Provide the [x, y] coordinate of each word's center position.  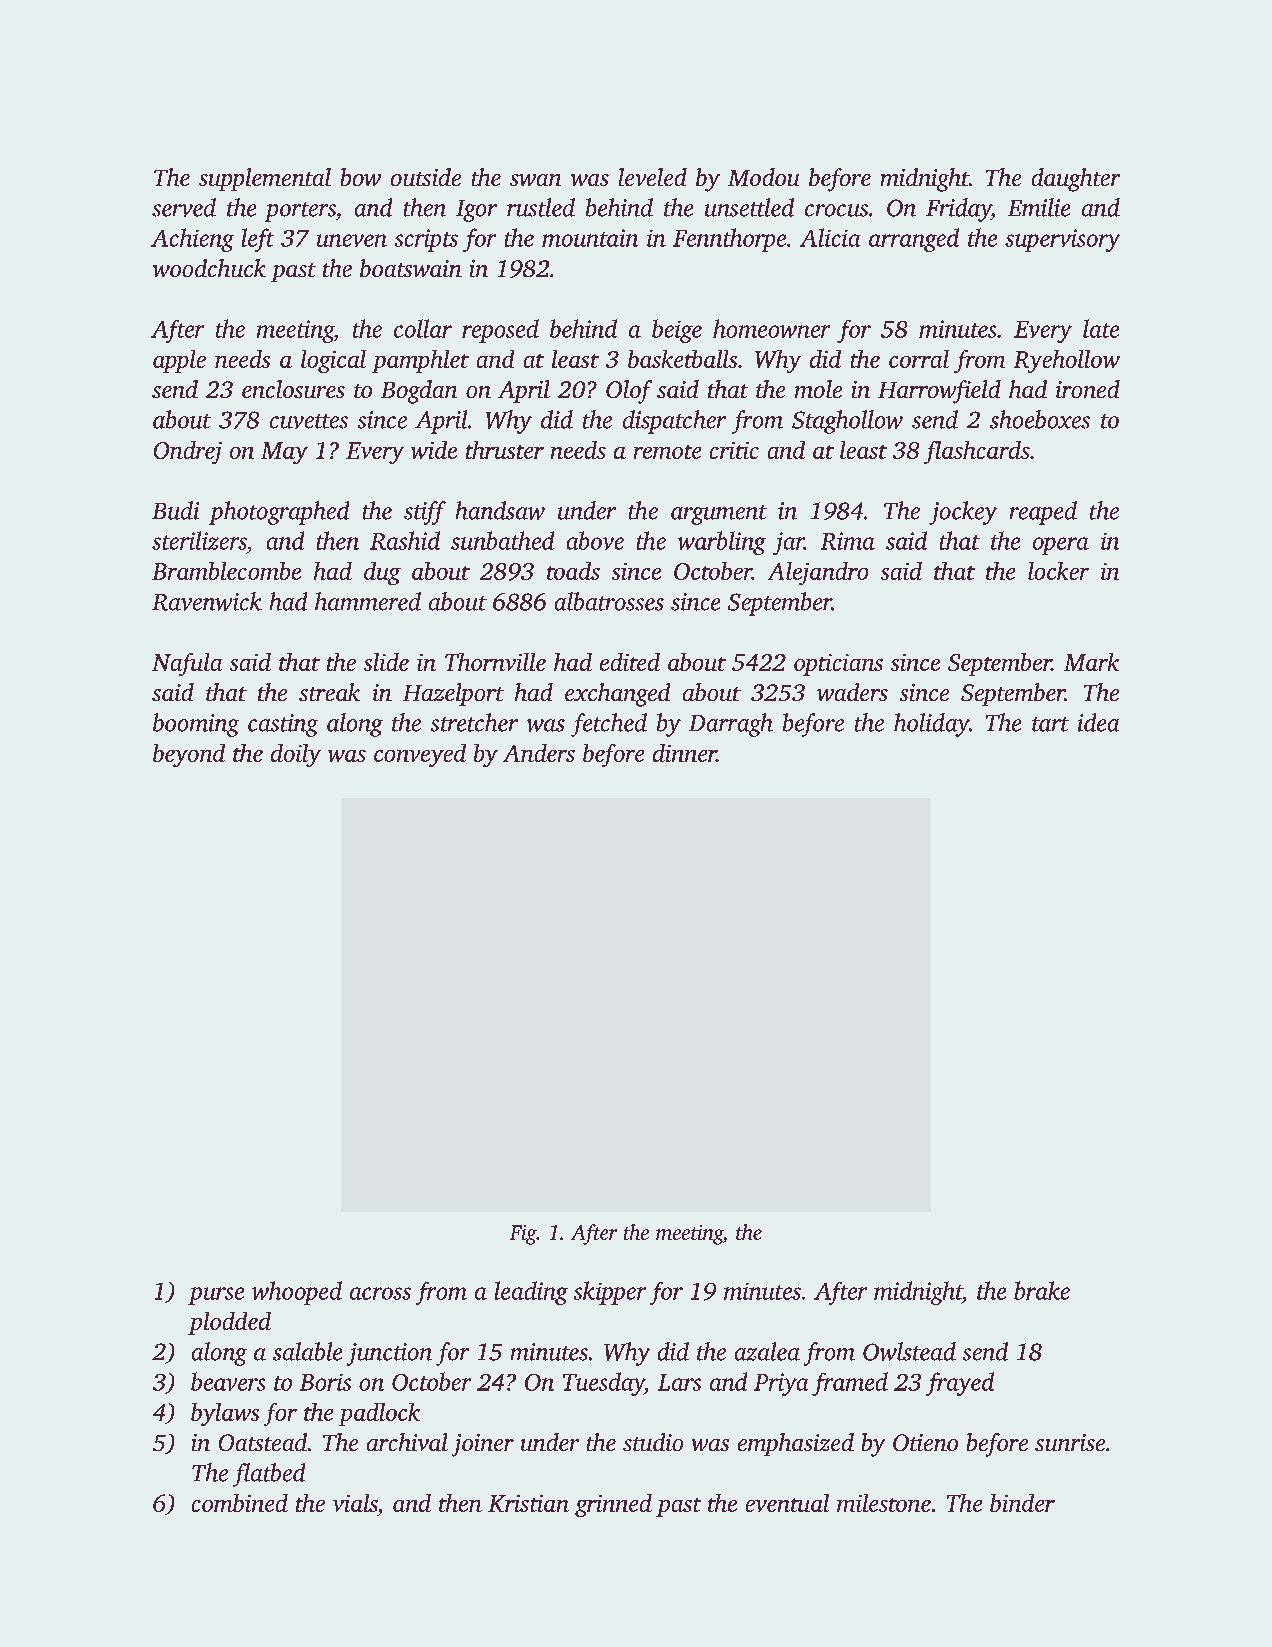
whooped [297, 1293]
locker [1058, 571]
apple [179, 361]
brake [1042, 1290]
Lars [679, 1382]
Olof [629, 392]
